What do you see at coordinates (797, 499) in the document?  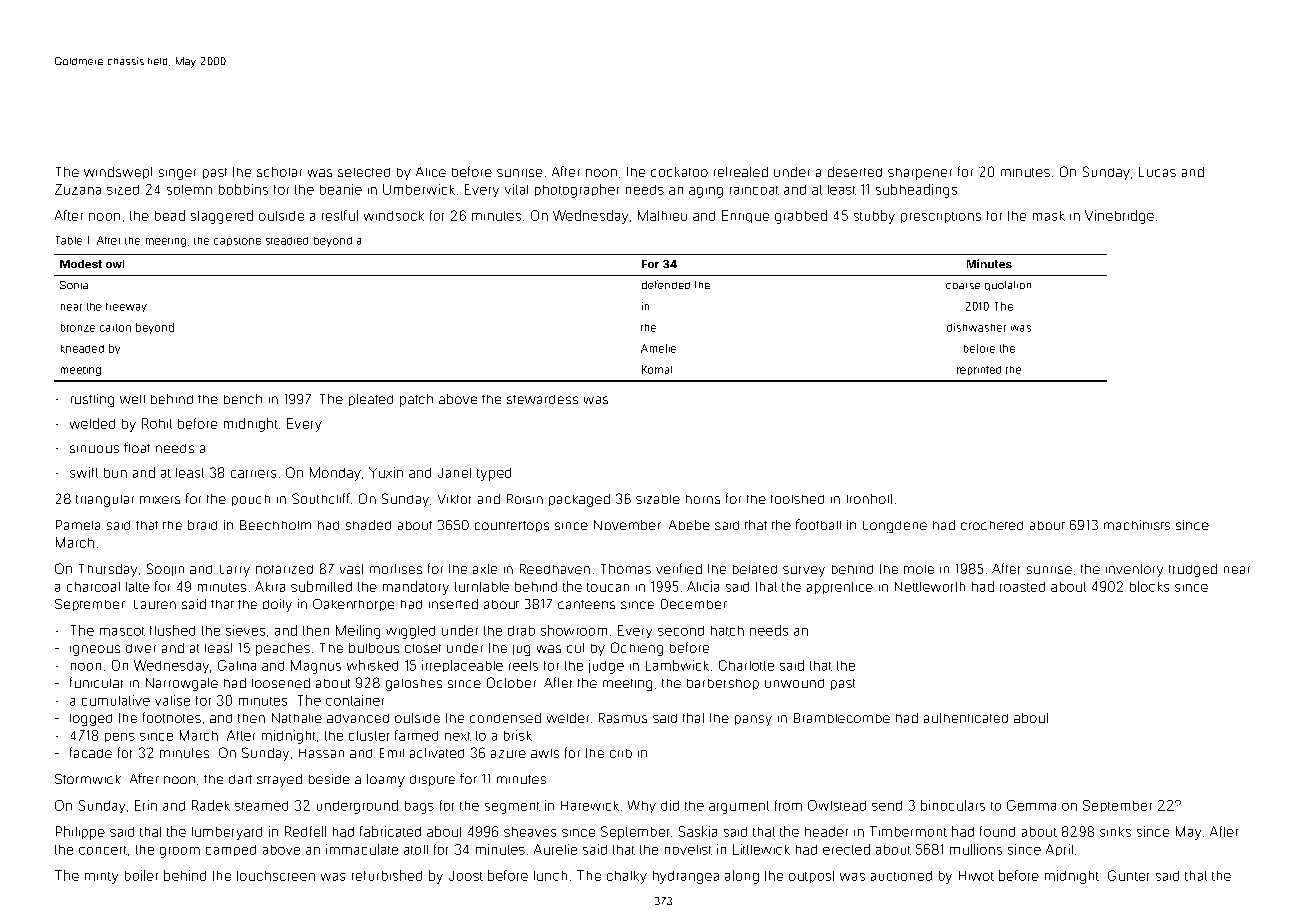 I see `toolshed` at bounding box center [797, 499].
